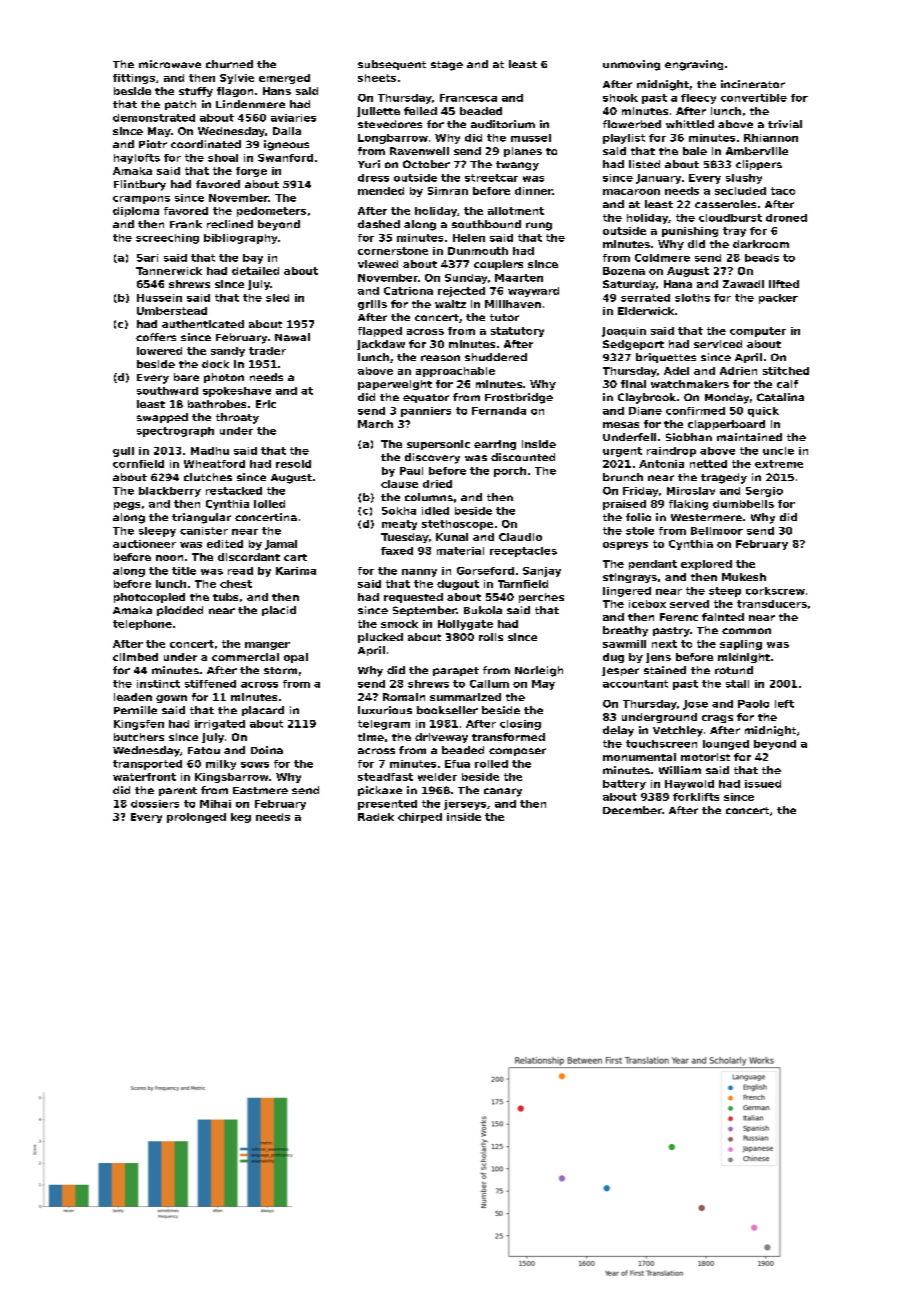 The image size is (924, 1308). I want to click on microwave, so click(170, 64).
